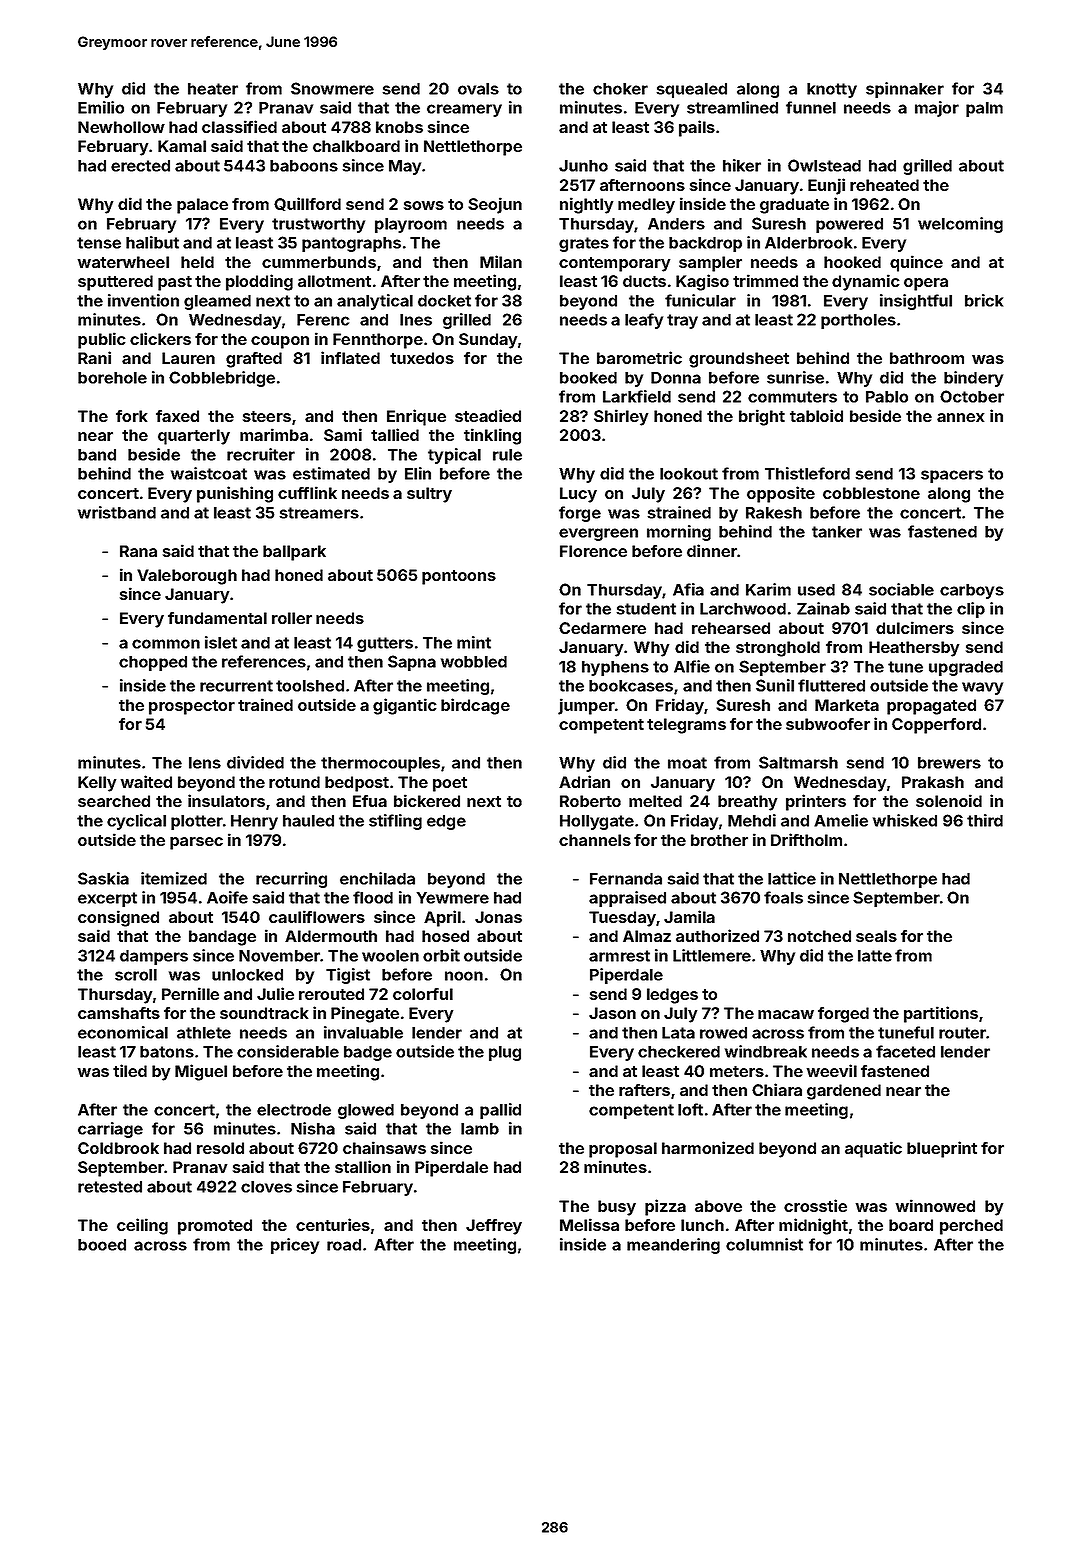  Describe the element at coordinates (205, 763) in the screenshot. I see `lens` at that location.
